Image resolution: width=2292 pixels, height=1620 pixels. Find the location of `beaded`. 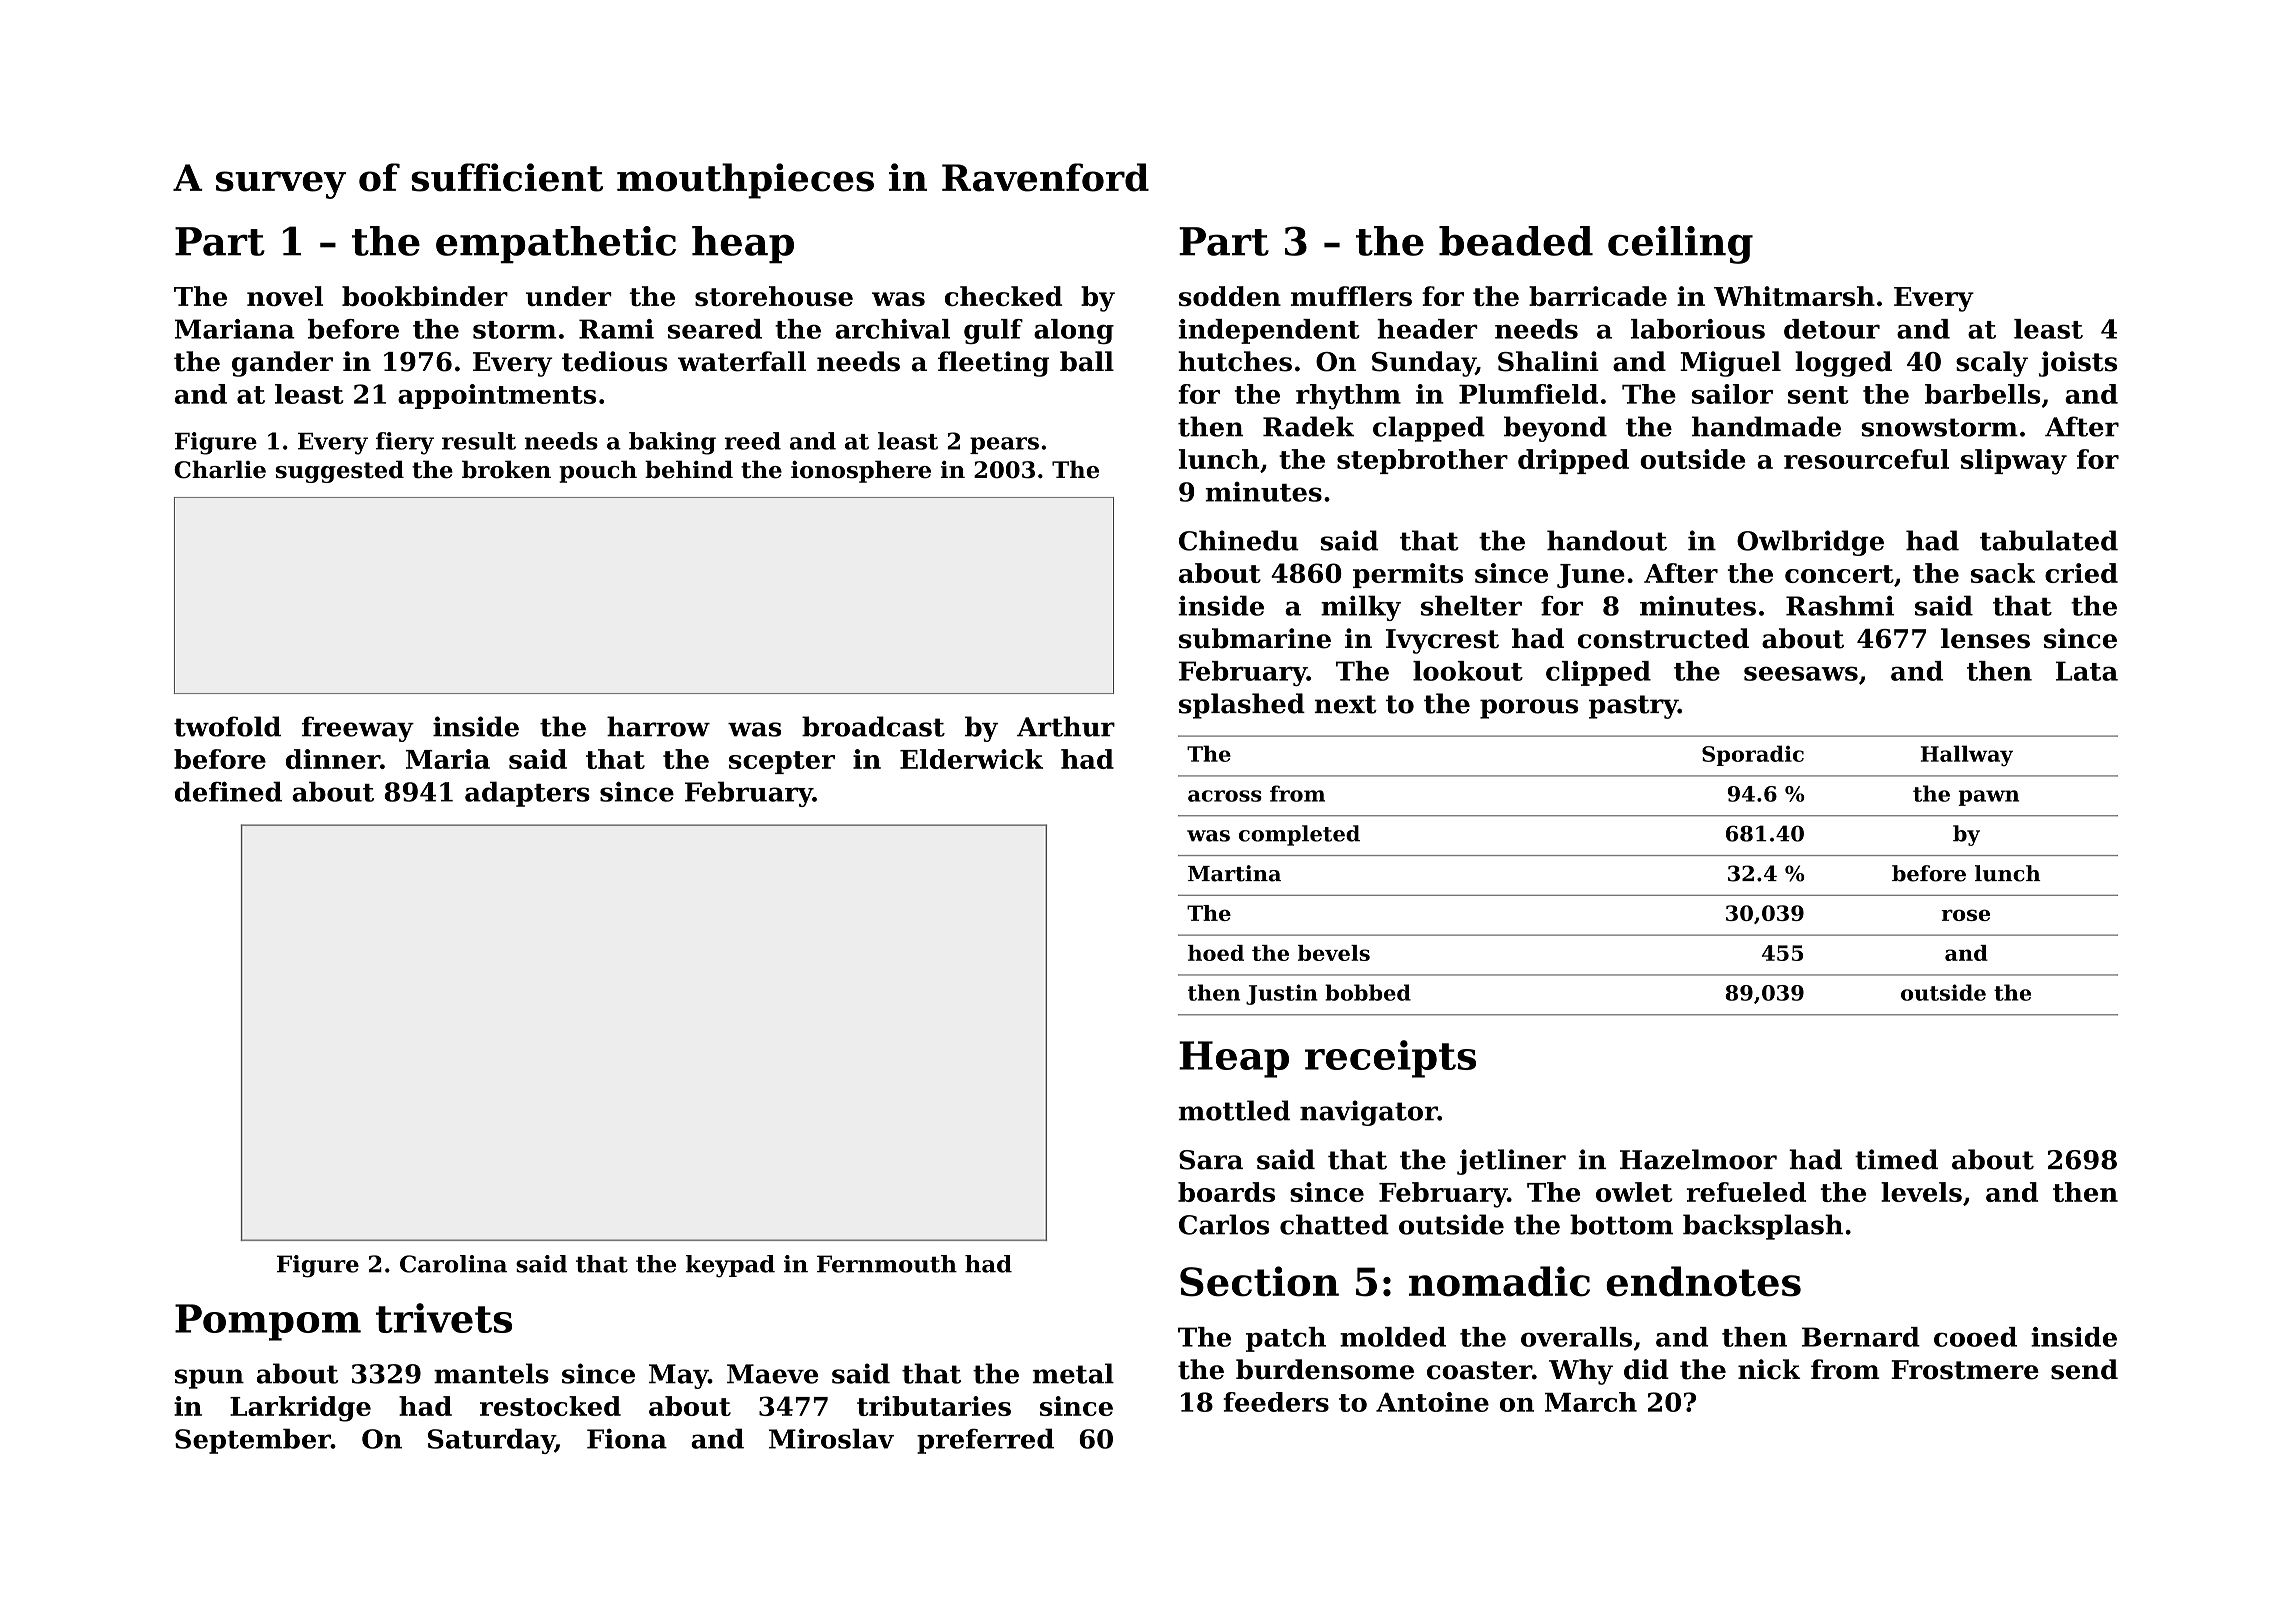

beaded is located at coordinates (1516, 241).
